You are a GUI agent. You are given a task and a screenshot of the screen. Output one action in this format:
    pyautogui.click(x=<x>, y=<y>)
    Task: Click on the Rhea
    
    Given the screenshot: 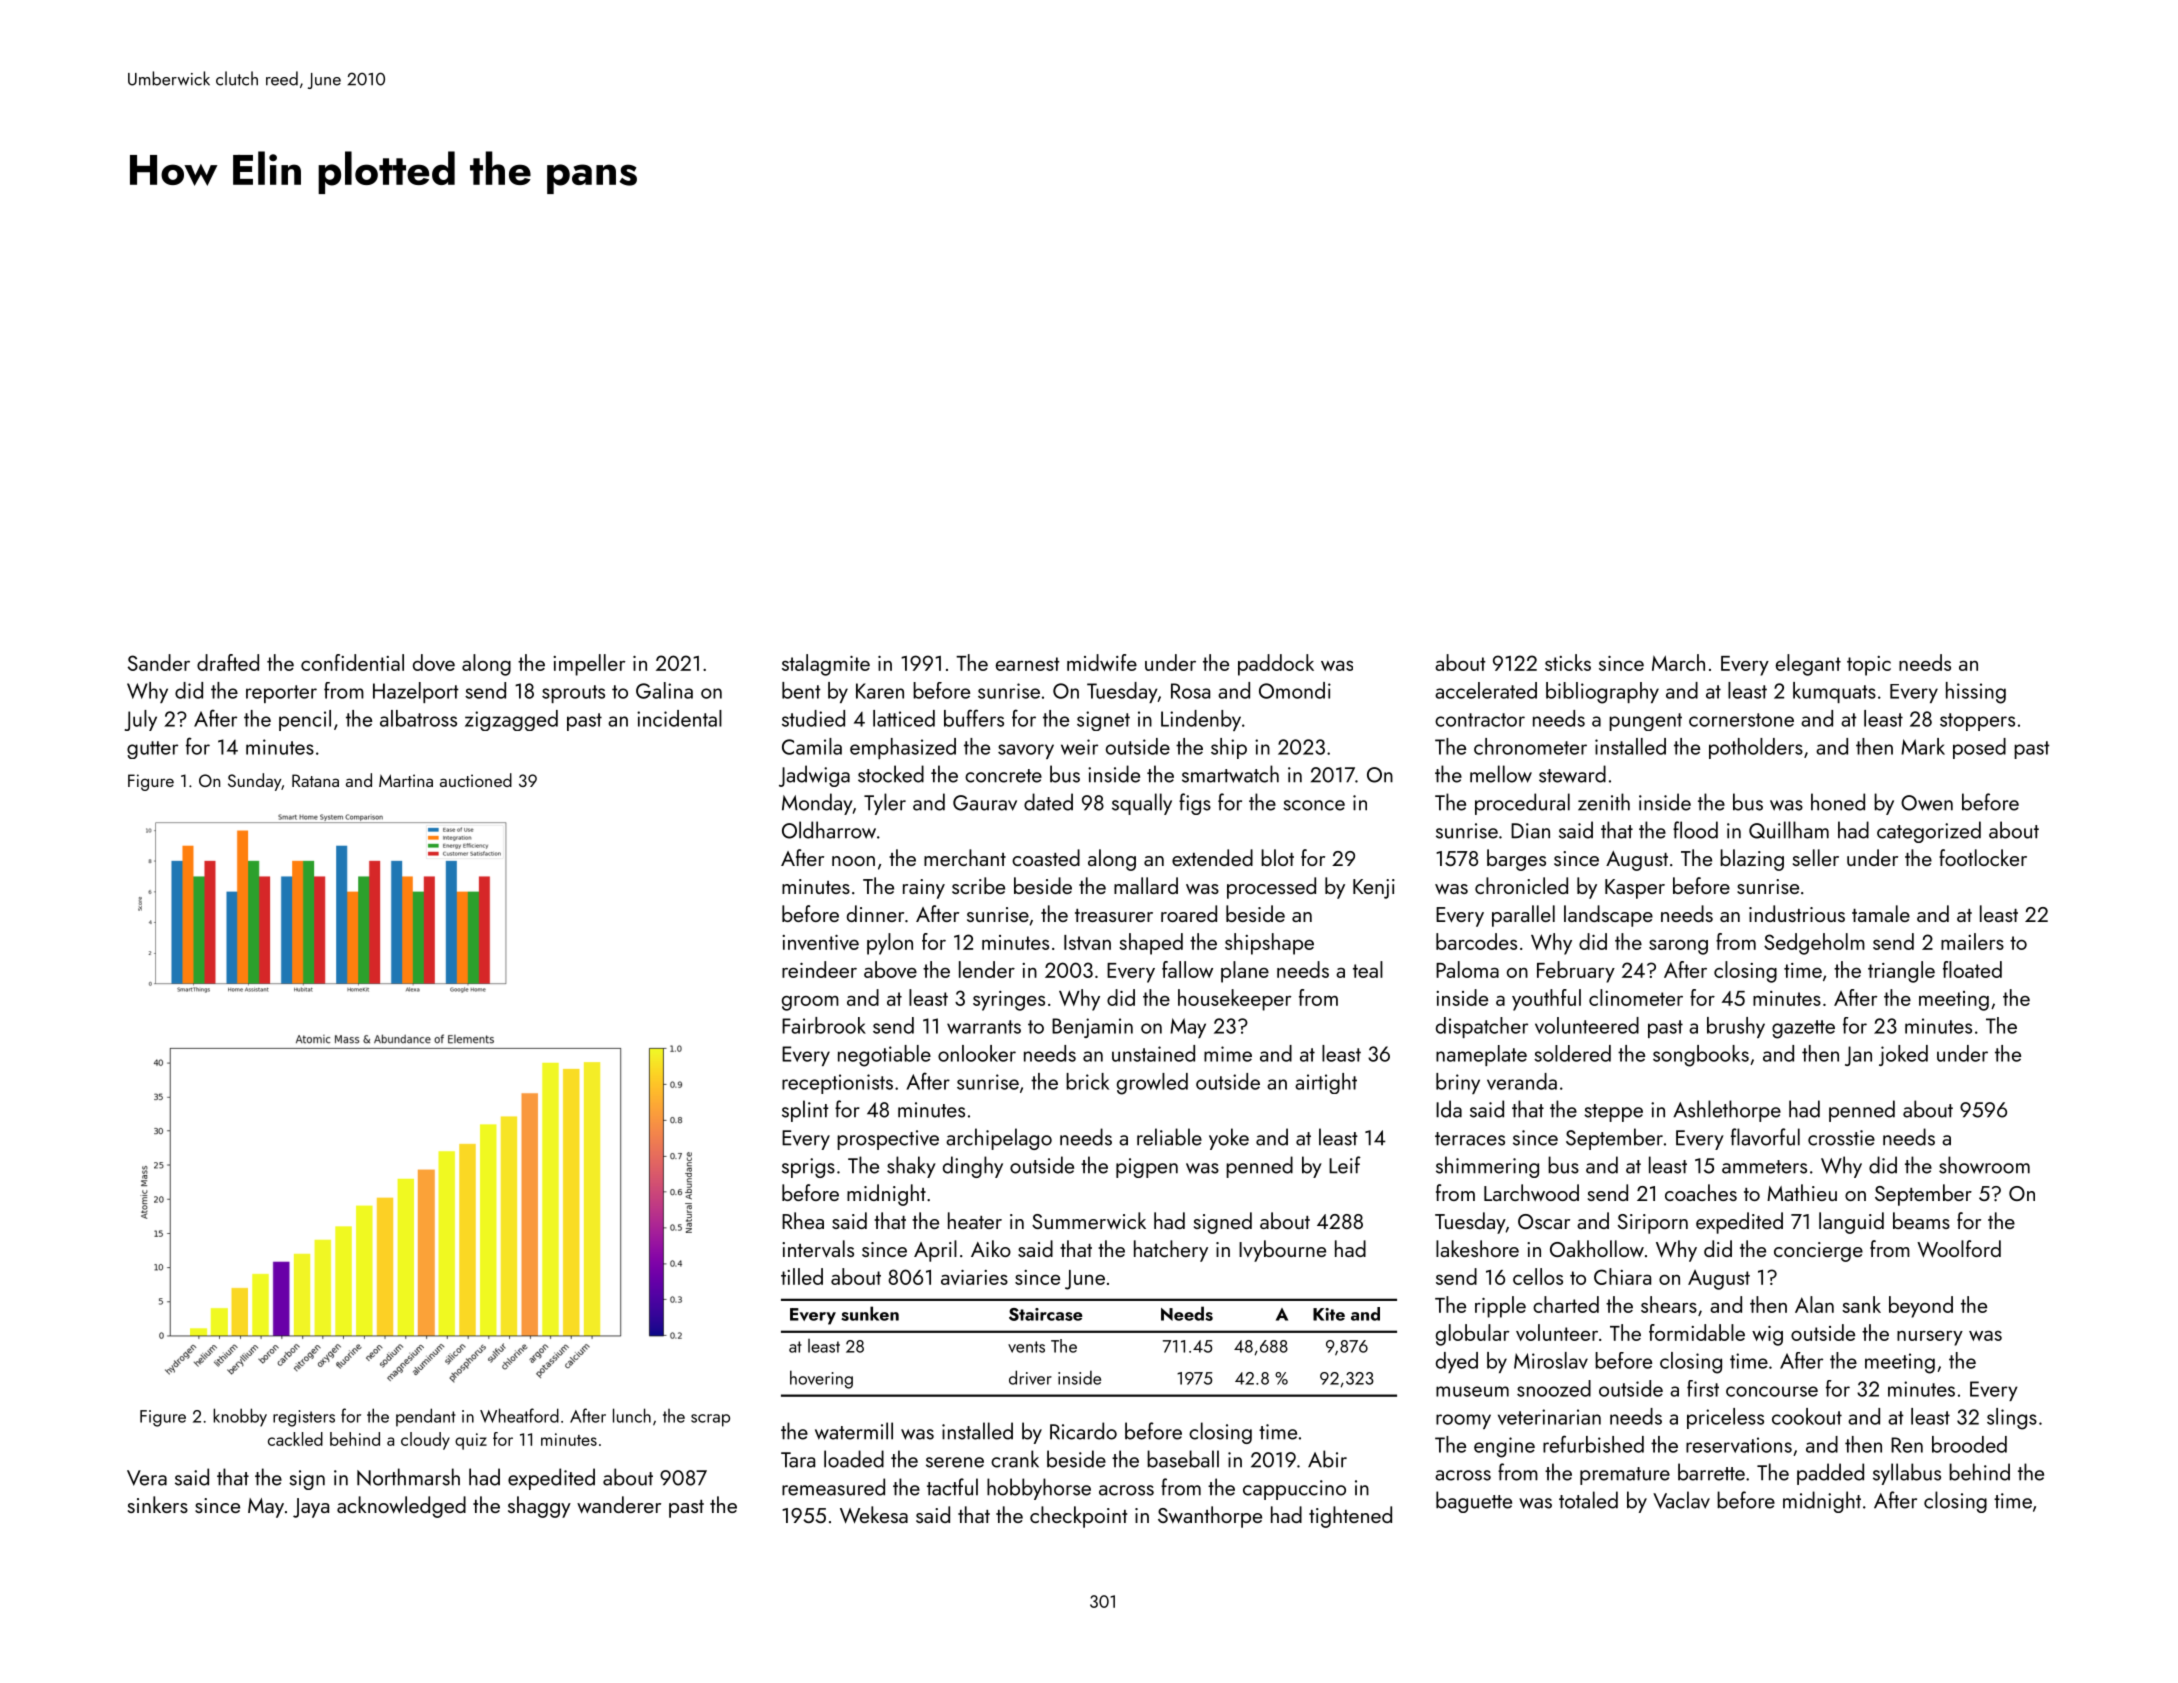 What is the action you would take?
    pyautogui.click(x=803, y=1220)
